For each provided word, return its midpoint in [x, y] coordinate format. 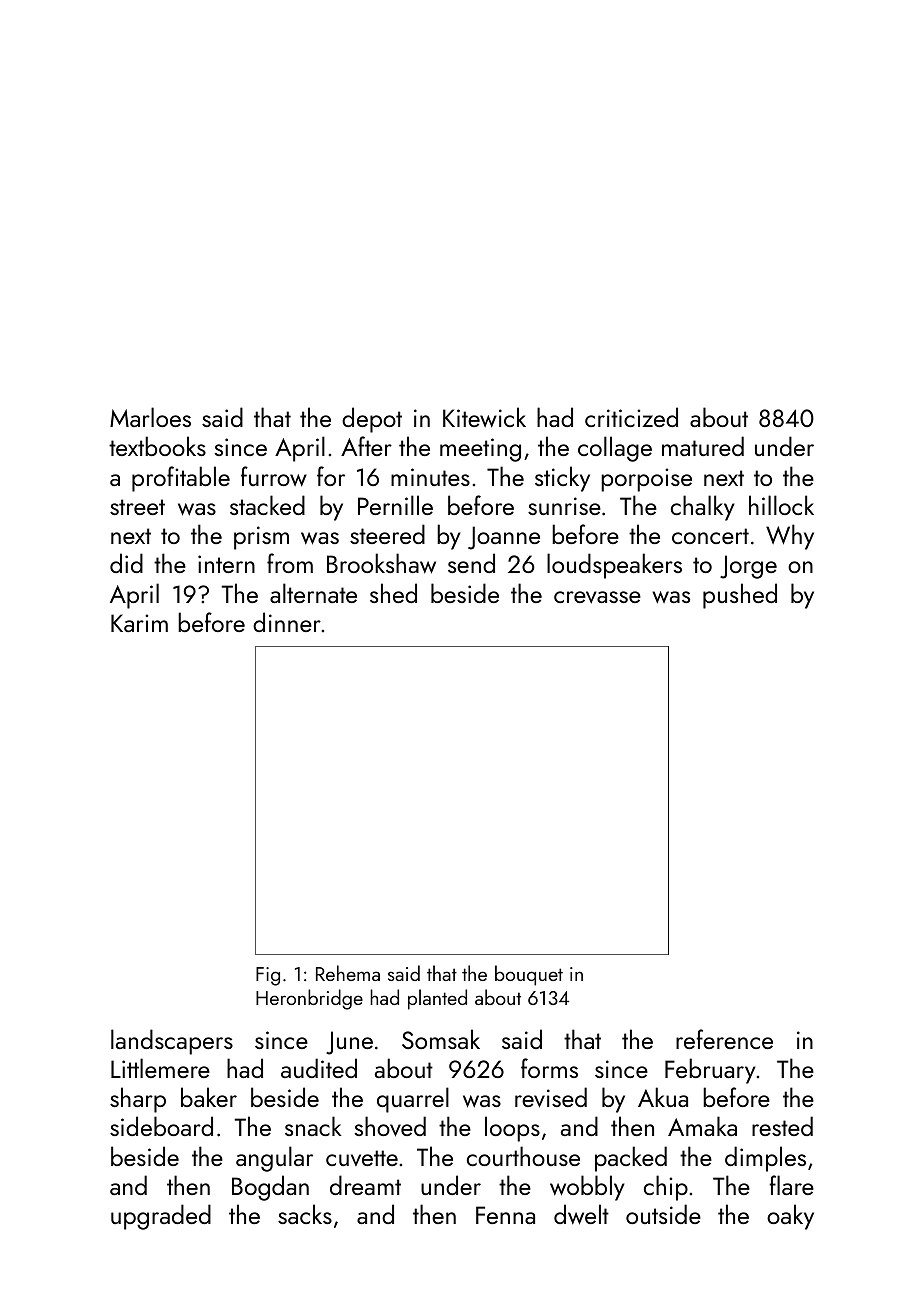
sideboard [161, 1126]
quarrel [413, 1100]
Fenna [505, 1215]
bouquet [529, 975]
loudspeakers [614, 566]
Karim [139, 623]
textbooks [157, 446]
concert [710, 536]
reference [724, 1039]
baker [209, 1097]
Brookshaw [381, 563]
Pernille [395, 505]
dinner [287, 622]
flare [791, 1185]
